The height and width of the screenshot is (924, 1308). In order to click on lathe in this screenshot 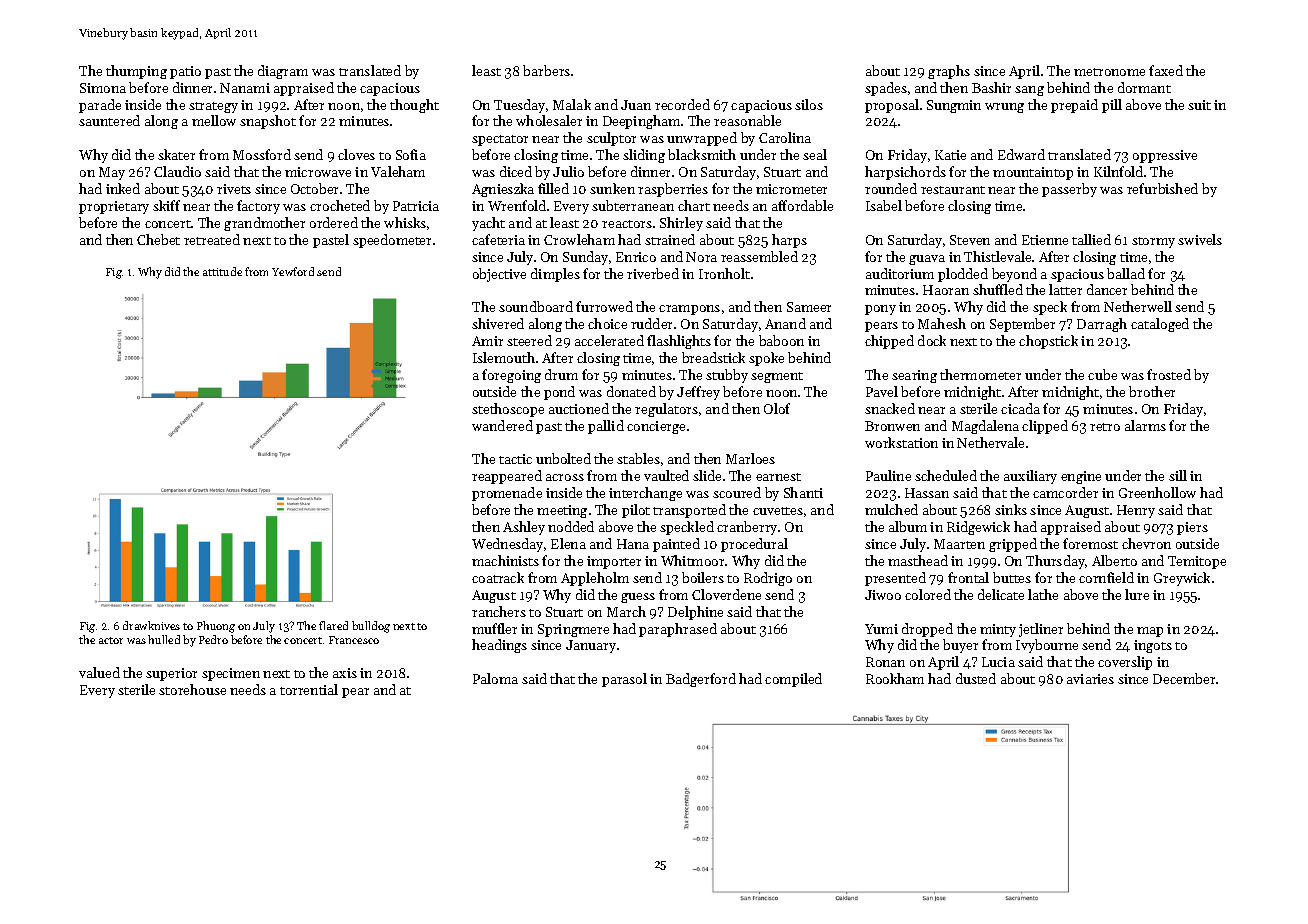, I will do `click(1043, 594)`.
